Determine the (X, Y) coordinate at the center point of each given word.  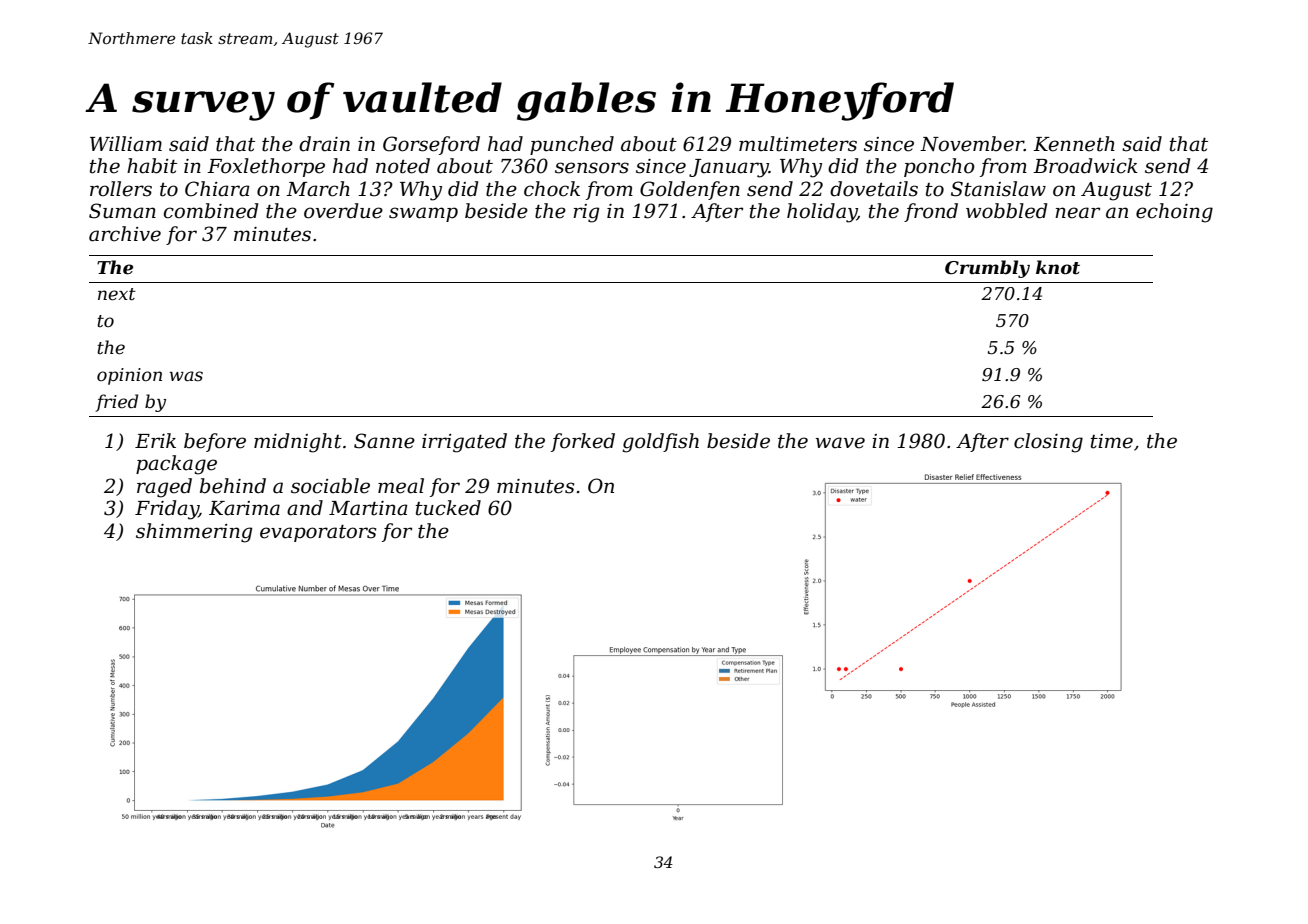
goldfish (661, 443)
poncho (939, 167)
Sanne (384, 441)
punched (572, 145)
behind (233, 486)
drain (324, 144)
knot (1058, 267)
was (186, 376)
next (117, 294)
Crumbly (987, 269)
